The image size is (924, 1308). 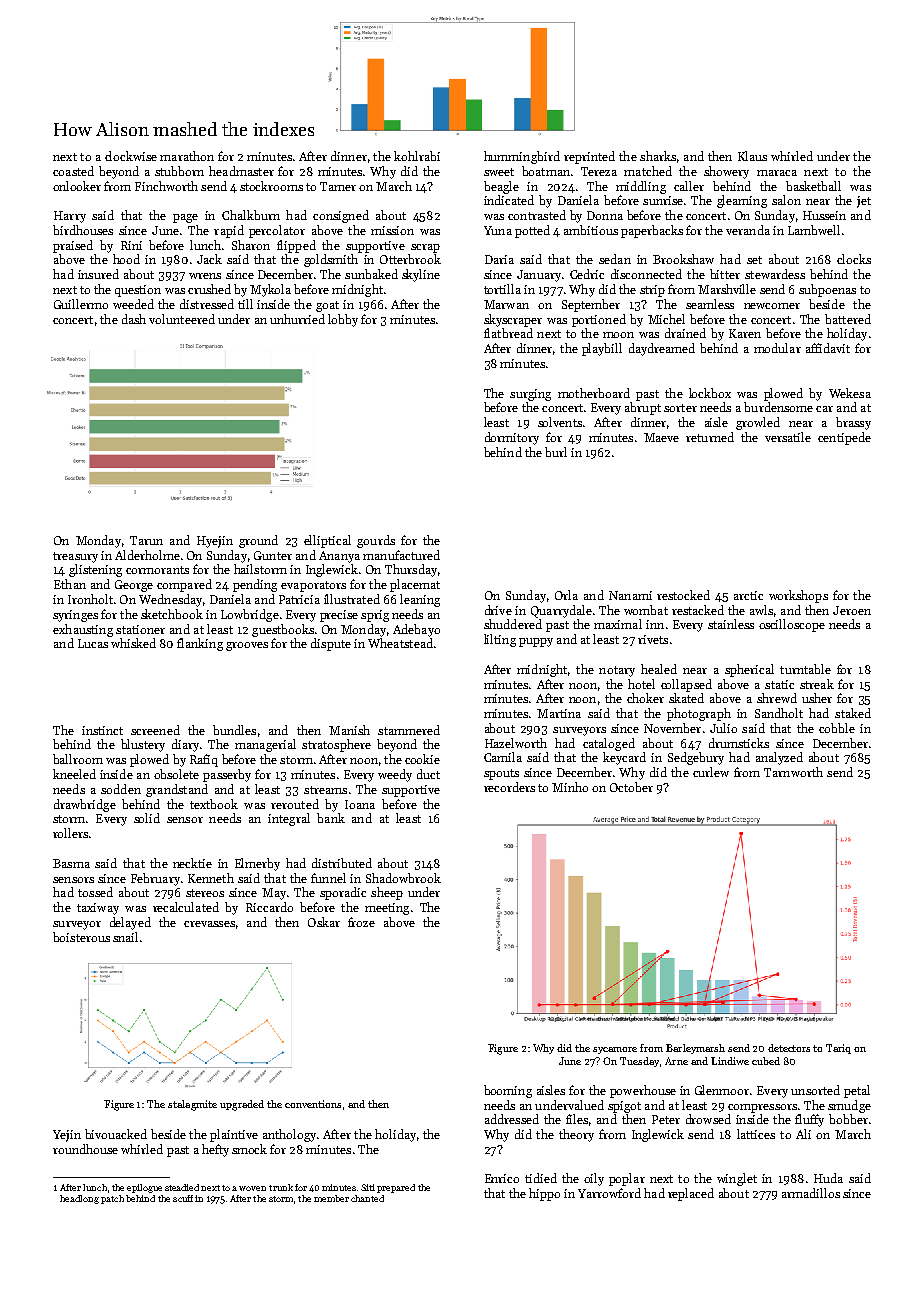 I want to click on Enrico, so click(x=502, y=1178).
